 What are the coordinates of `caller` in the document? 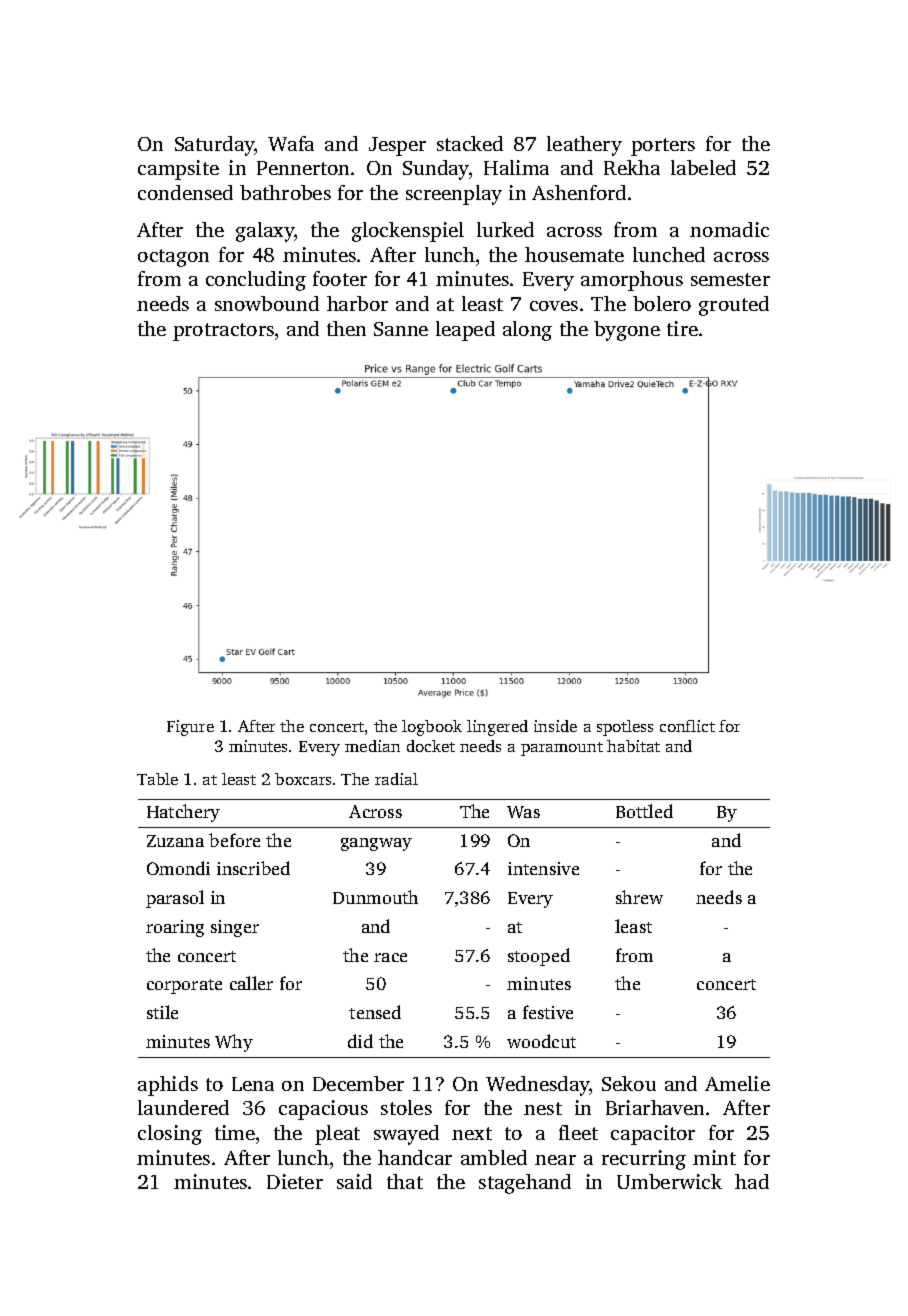 It's located at (251, 983).
